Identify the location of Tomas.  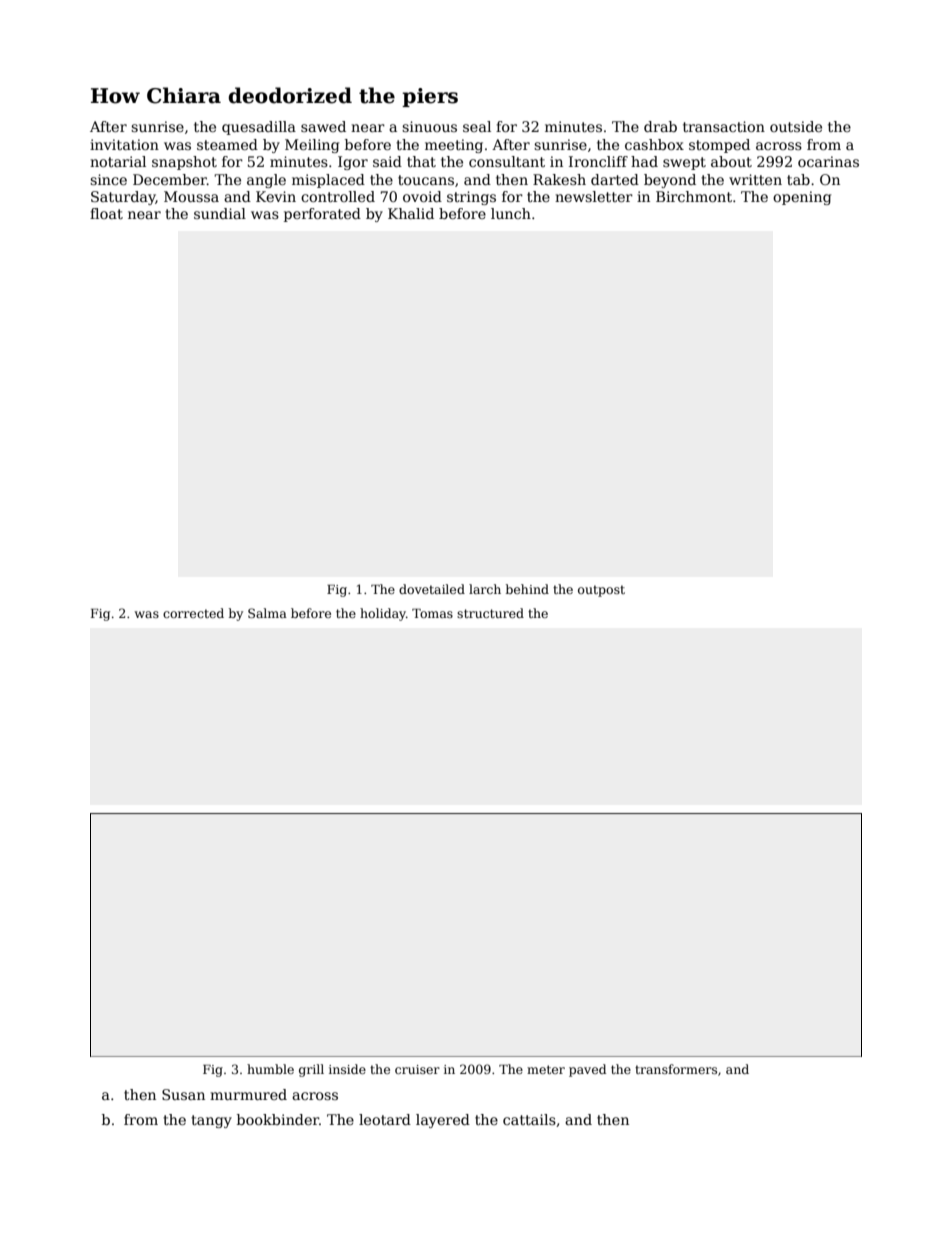
(432, 613).
